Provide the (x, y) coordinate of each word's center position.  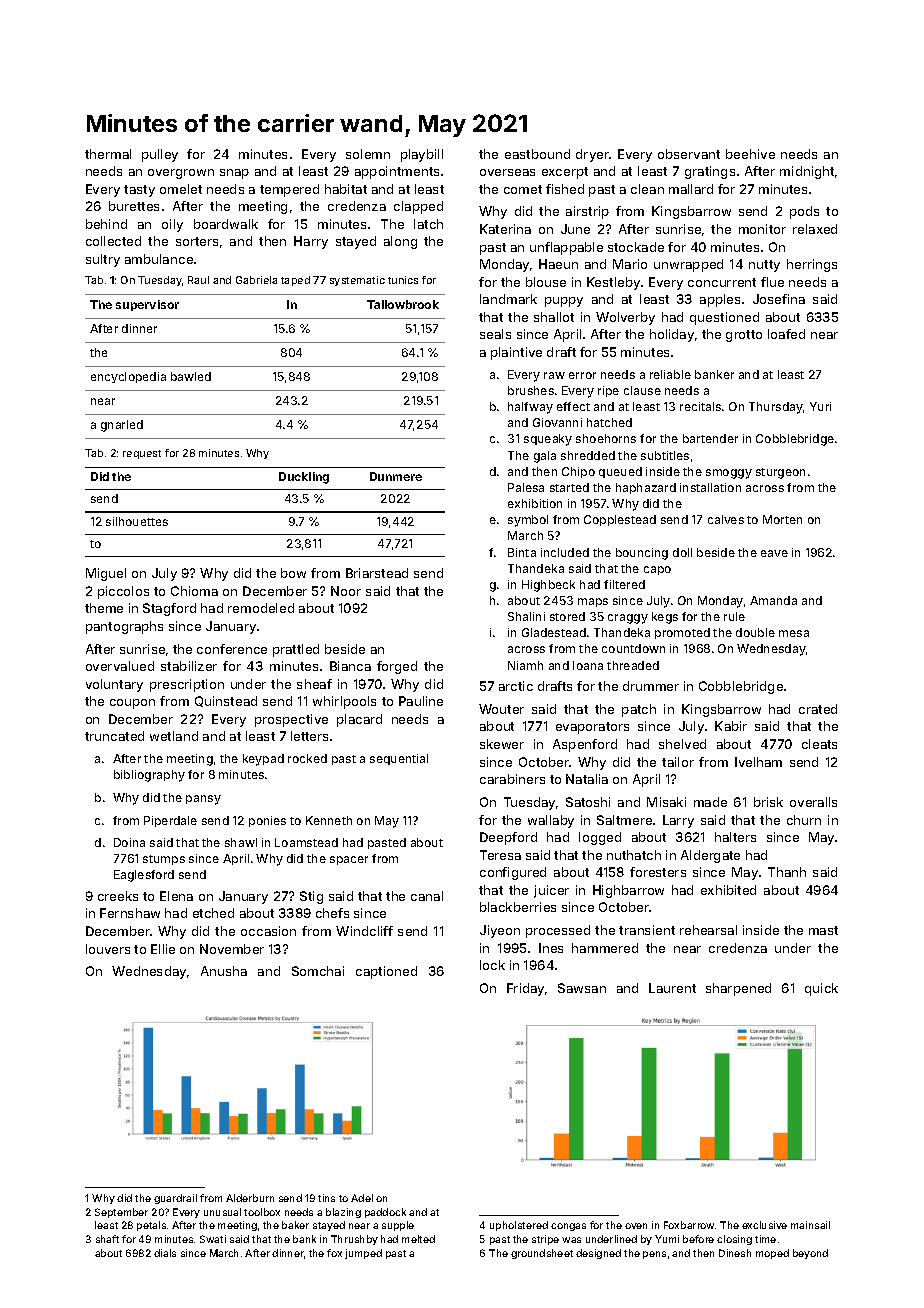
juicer (551, 891)
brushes (531, 390)
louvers (108, 949)
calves (726, 519)
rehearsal (708, 930)
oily (172, 225)
